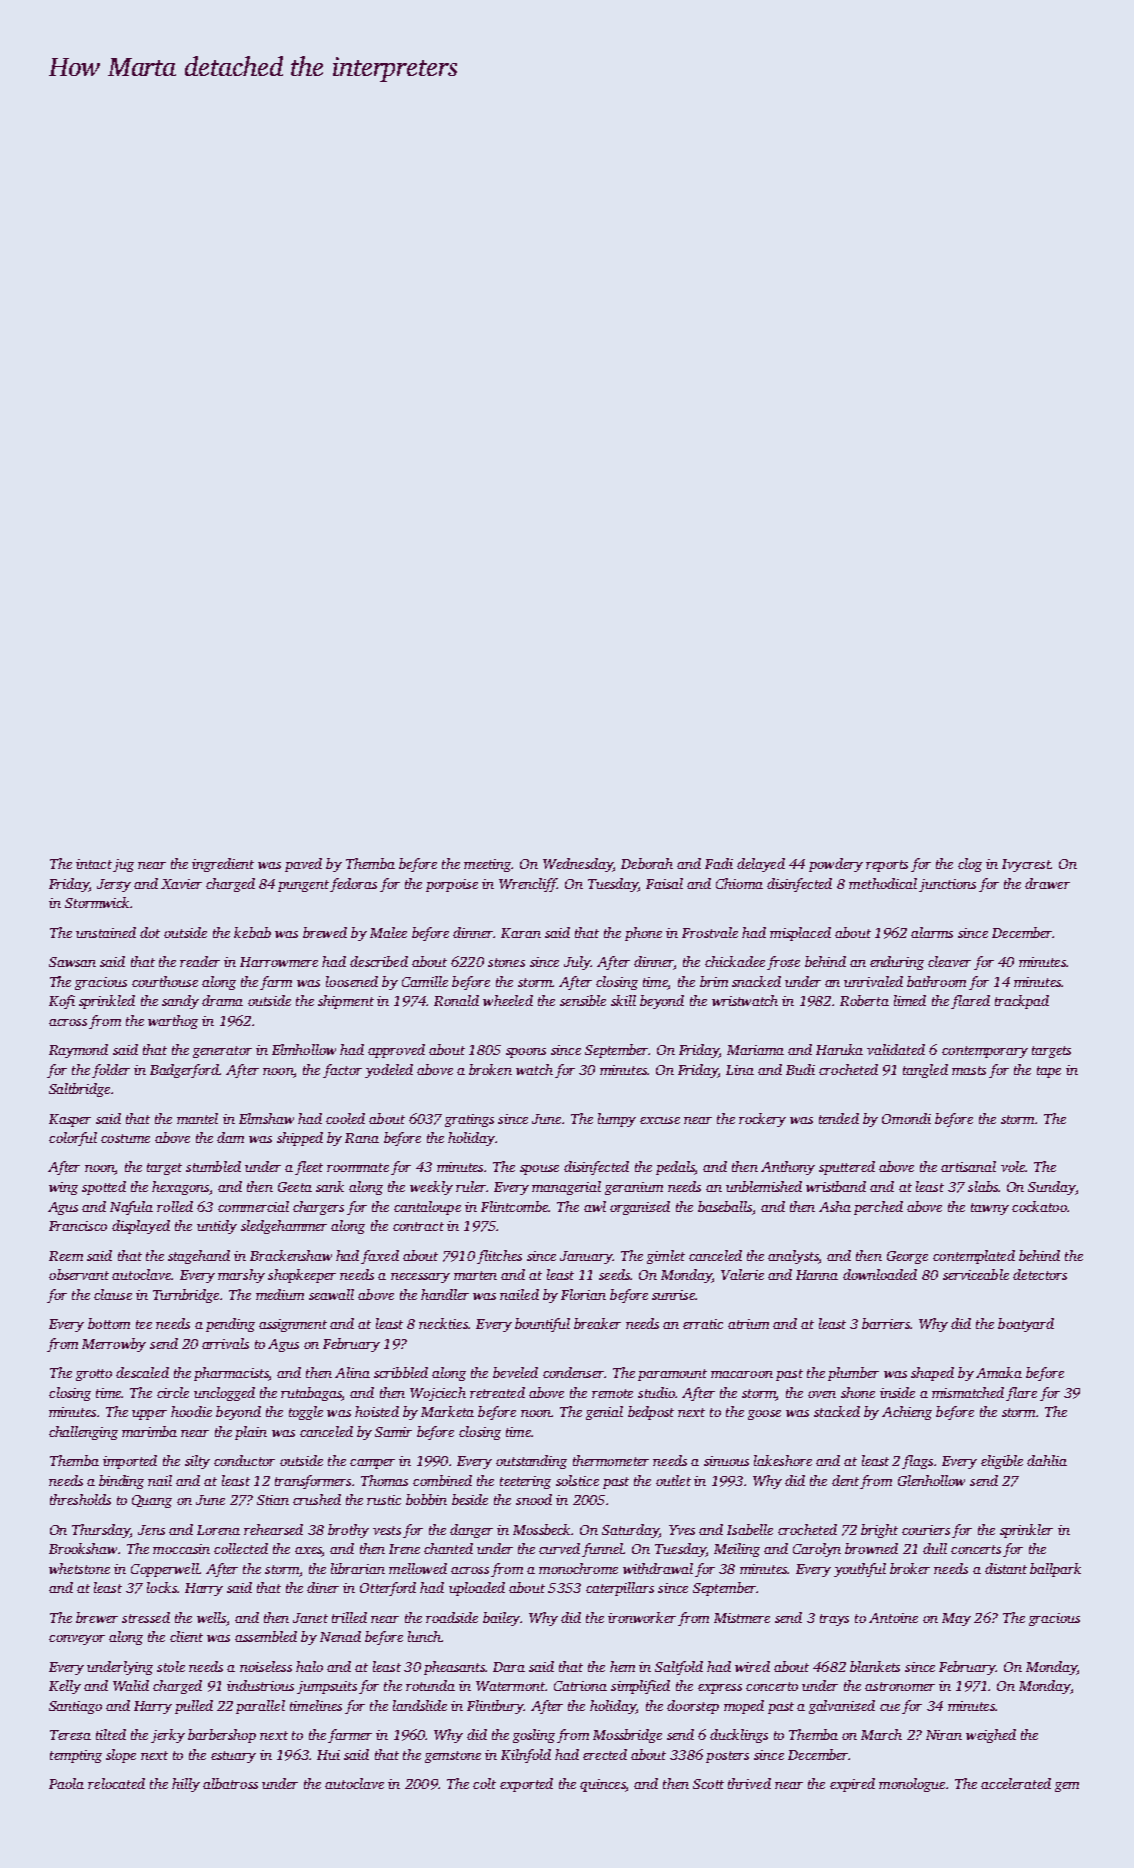 The width and height of the screenshot is (1134, 1868). Describe the element at coordinates (94, 864) in the screenshot. I see `intact` at that location.
